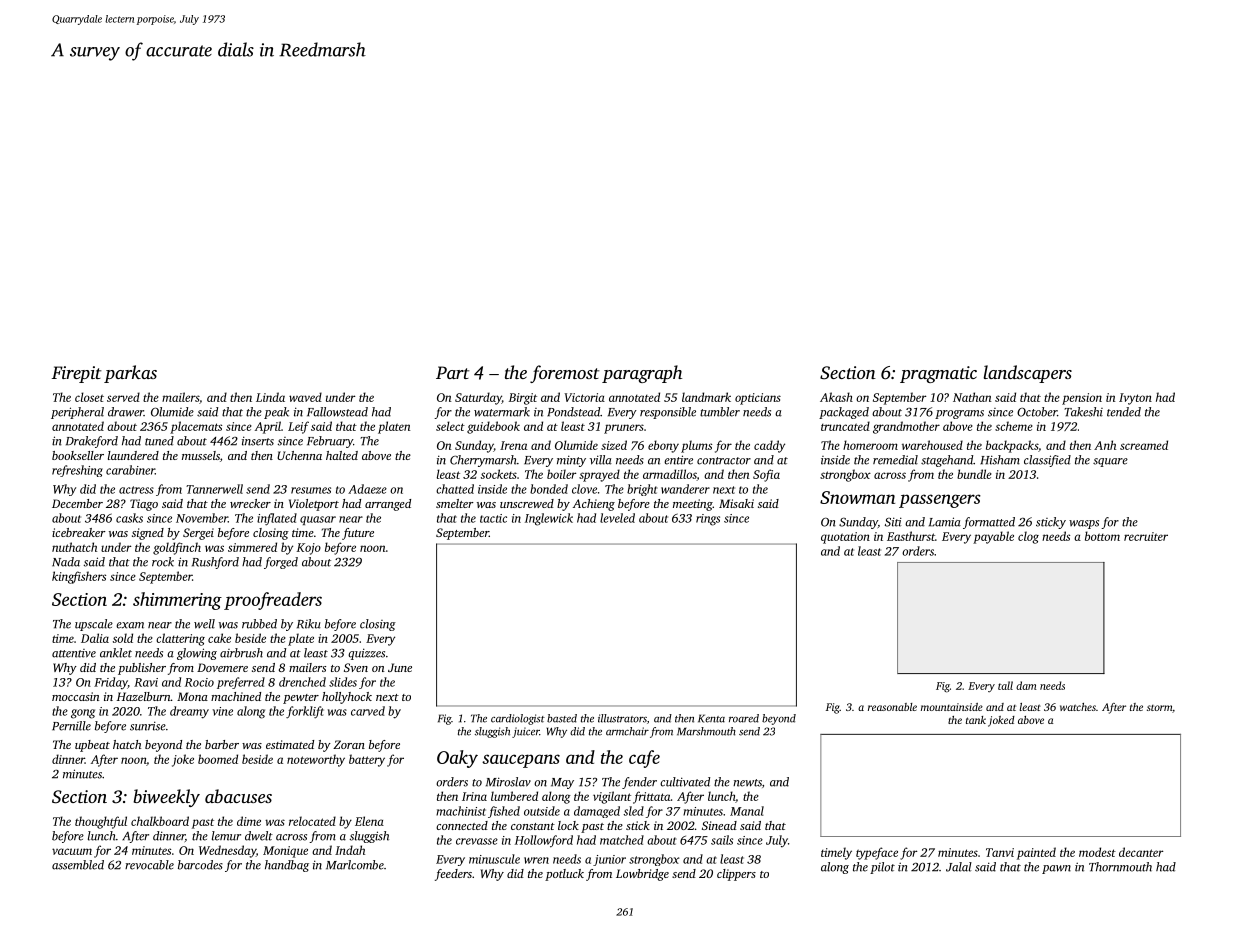 The image size is (1233, 952). I want to click on Firepit, so click(76, 374).
